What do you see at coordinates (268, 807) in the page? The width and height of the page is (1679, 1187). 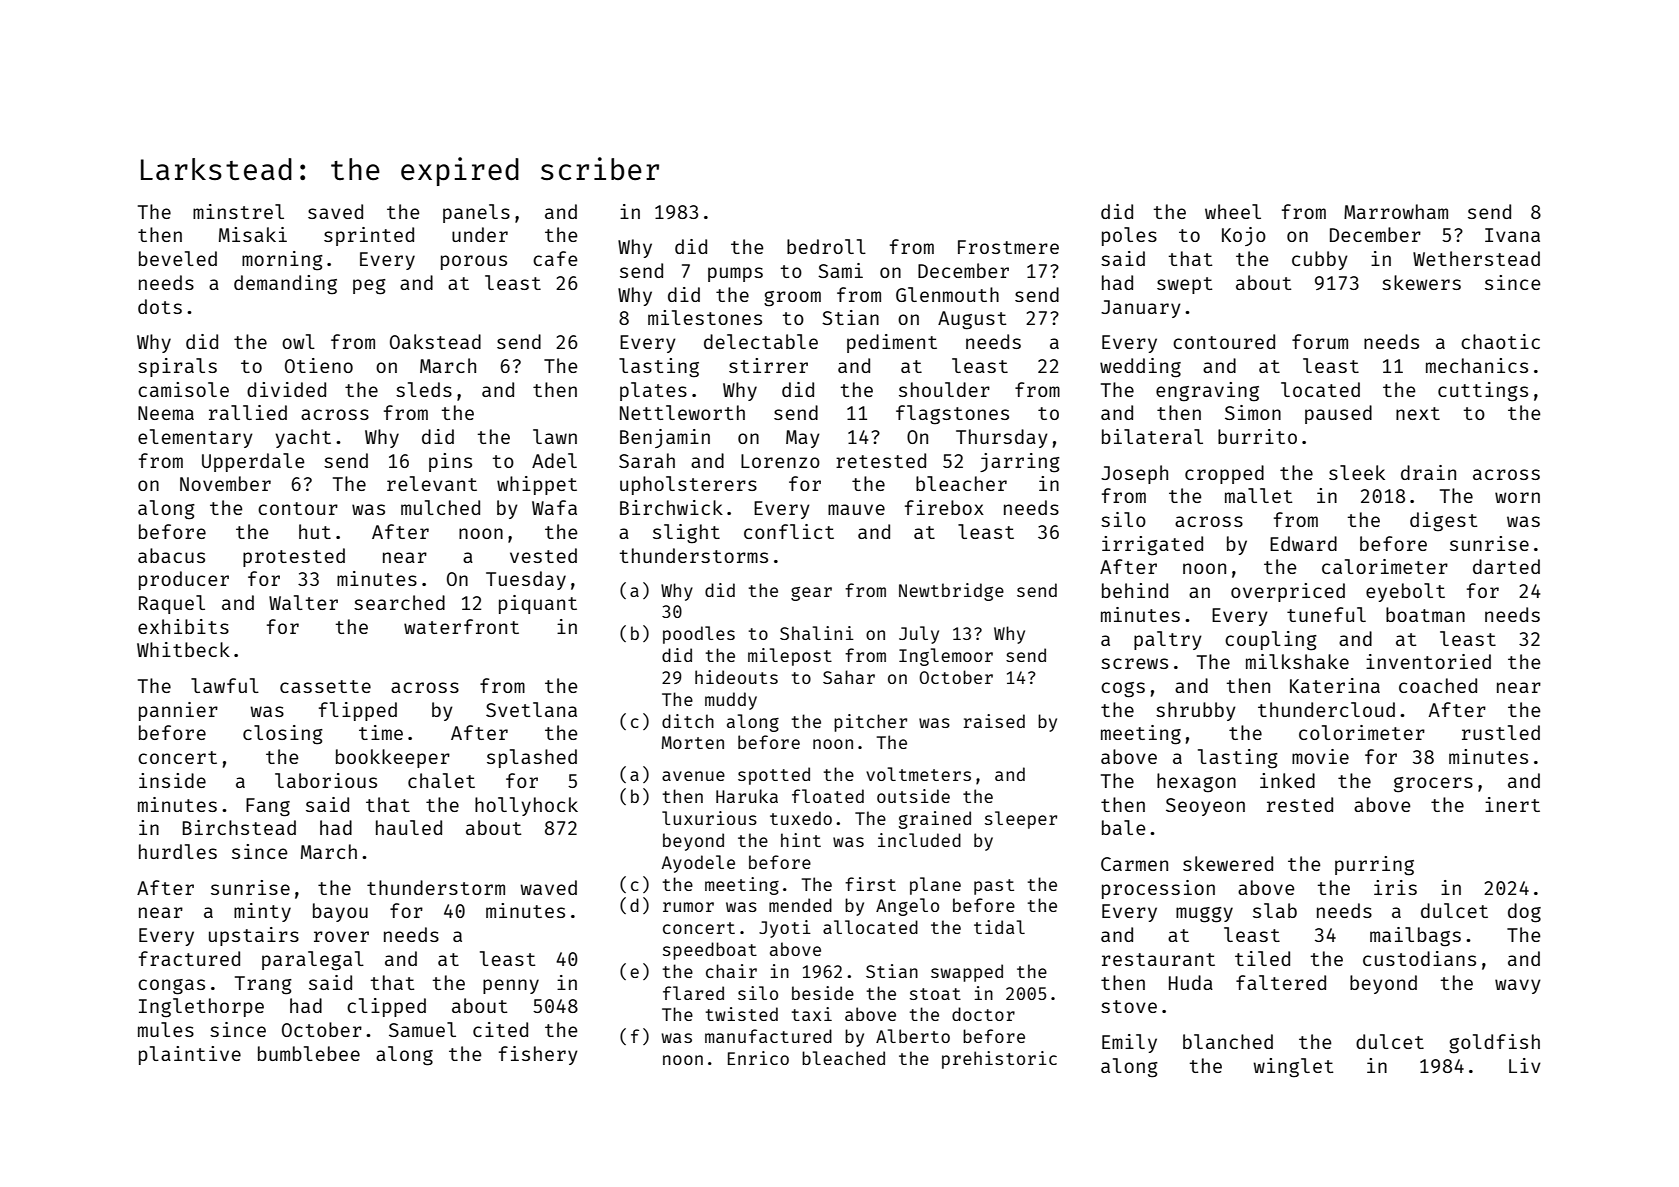 I see `Fang` at bounding box center [268, 807].
